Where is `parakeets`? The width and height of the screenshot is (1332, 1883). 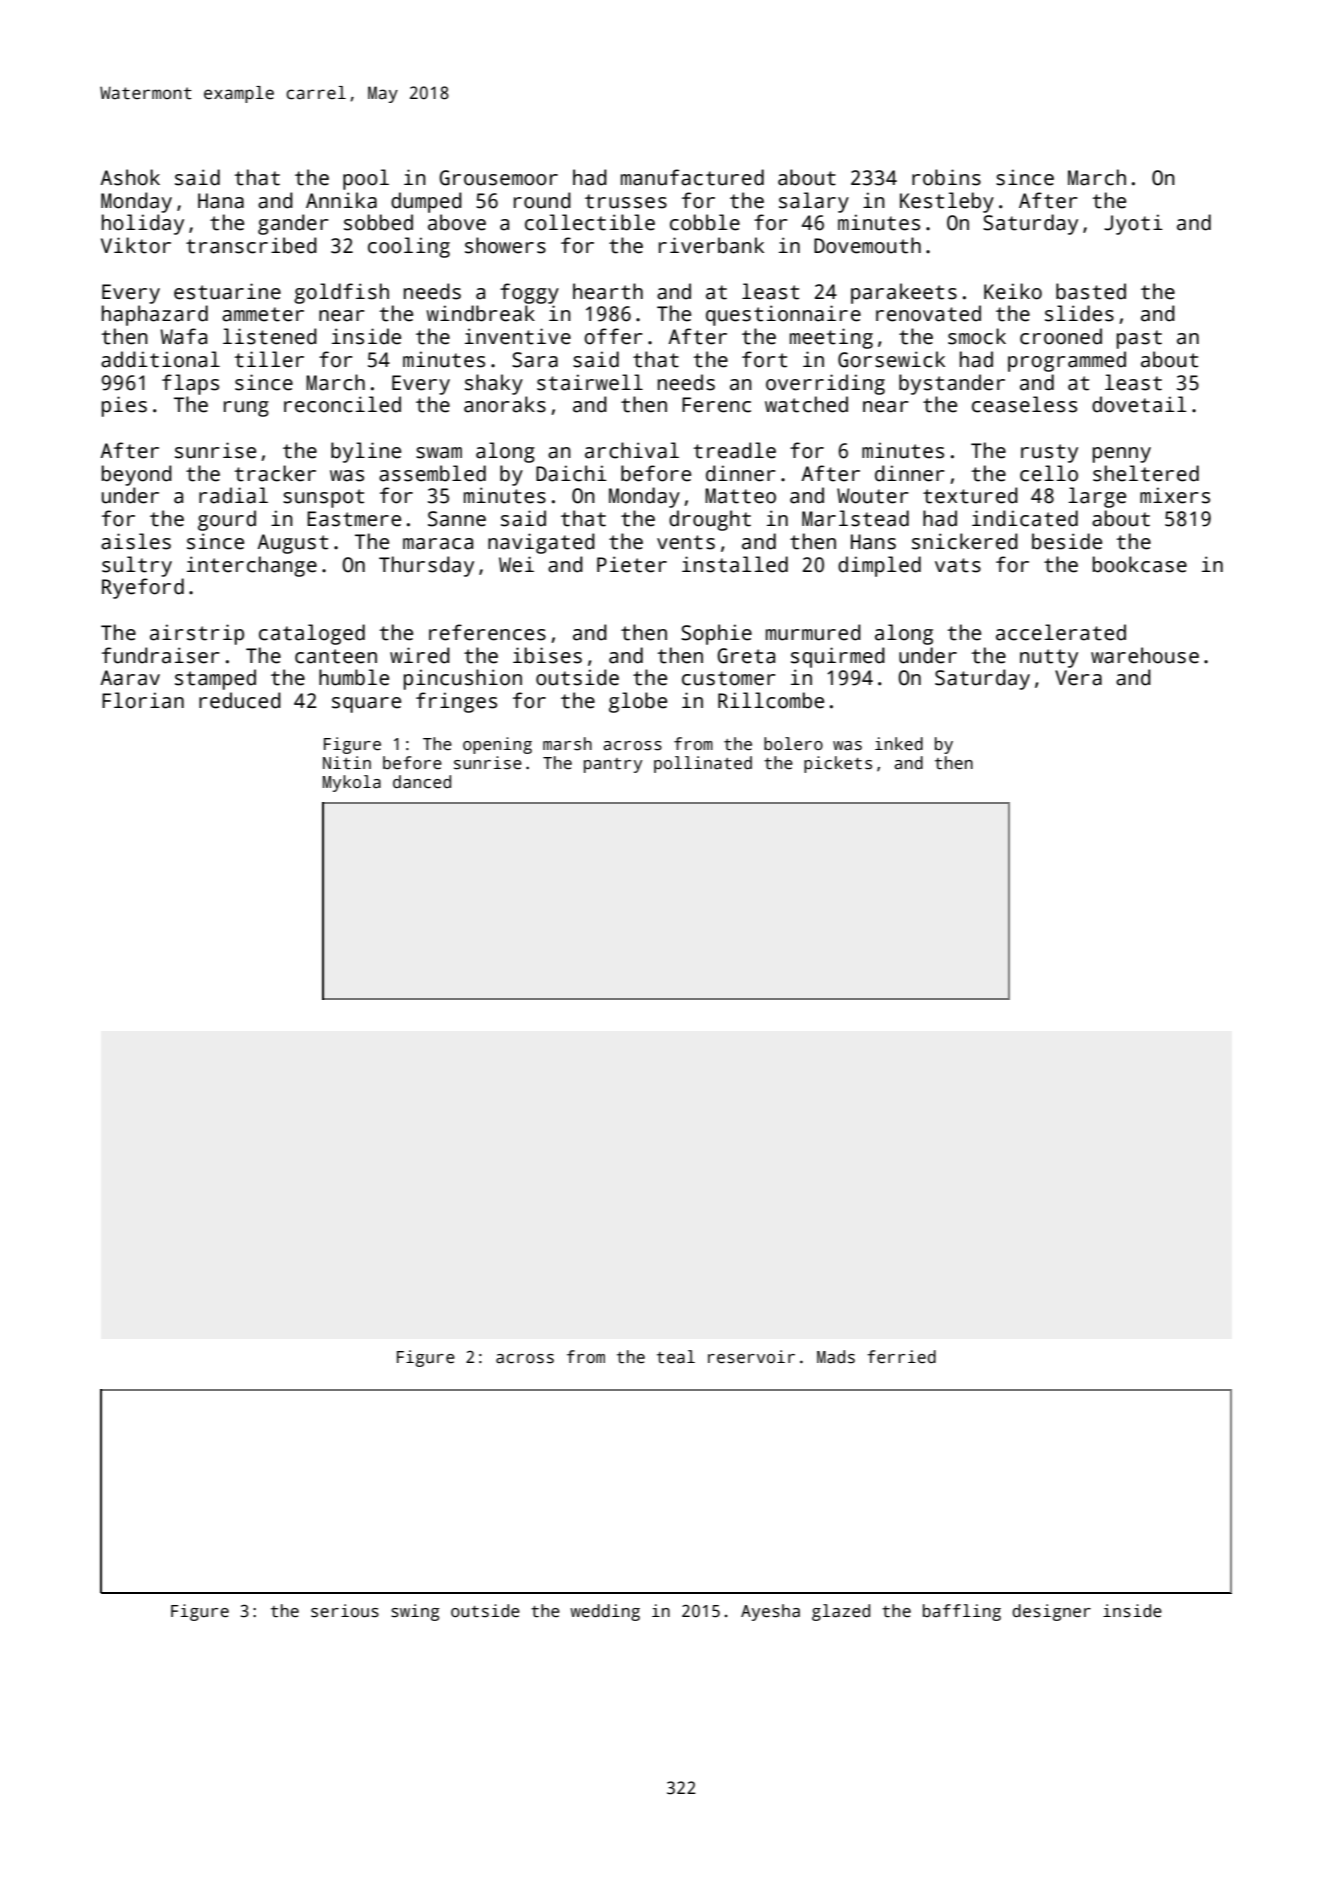 parakeets is located at coordinates (904, 293).
